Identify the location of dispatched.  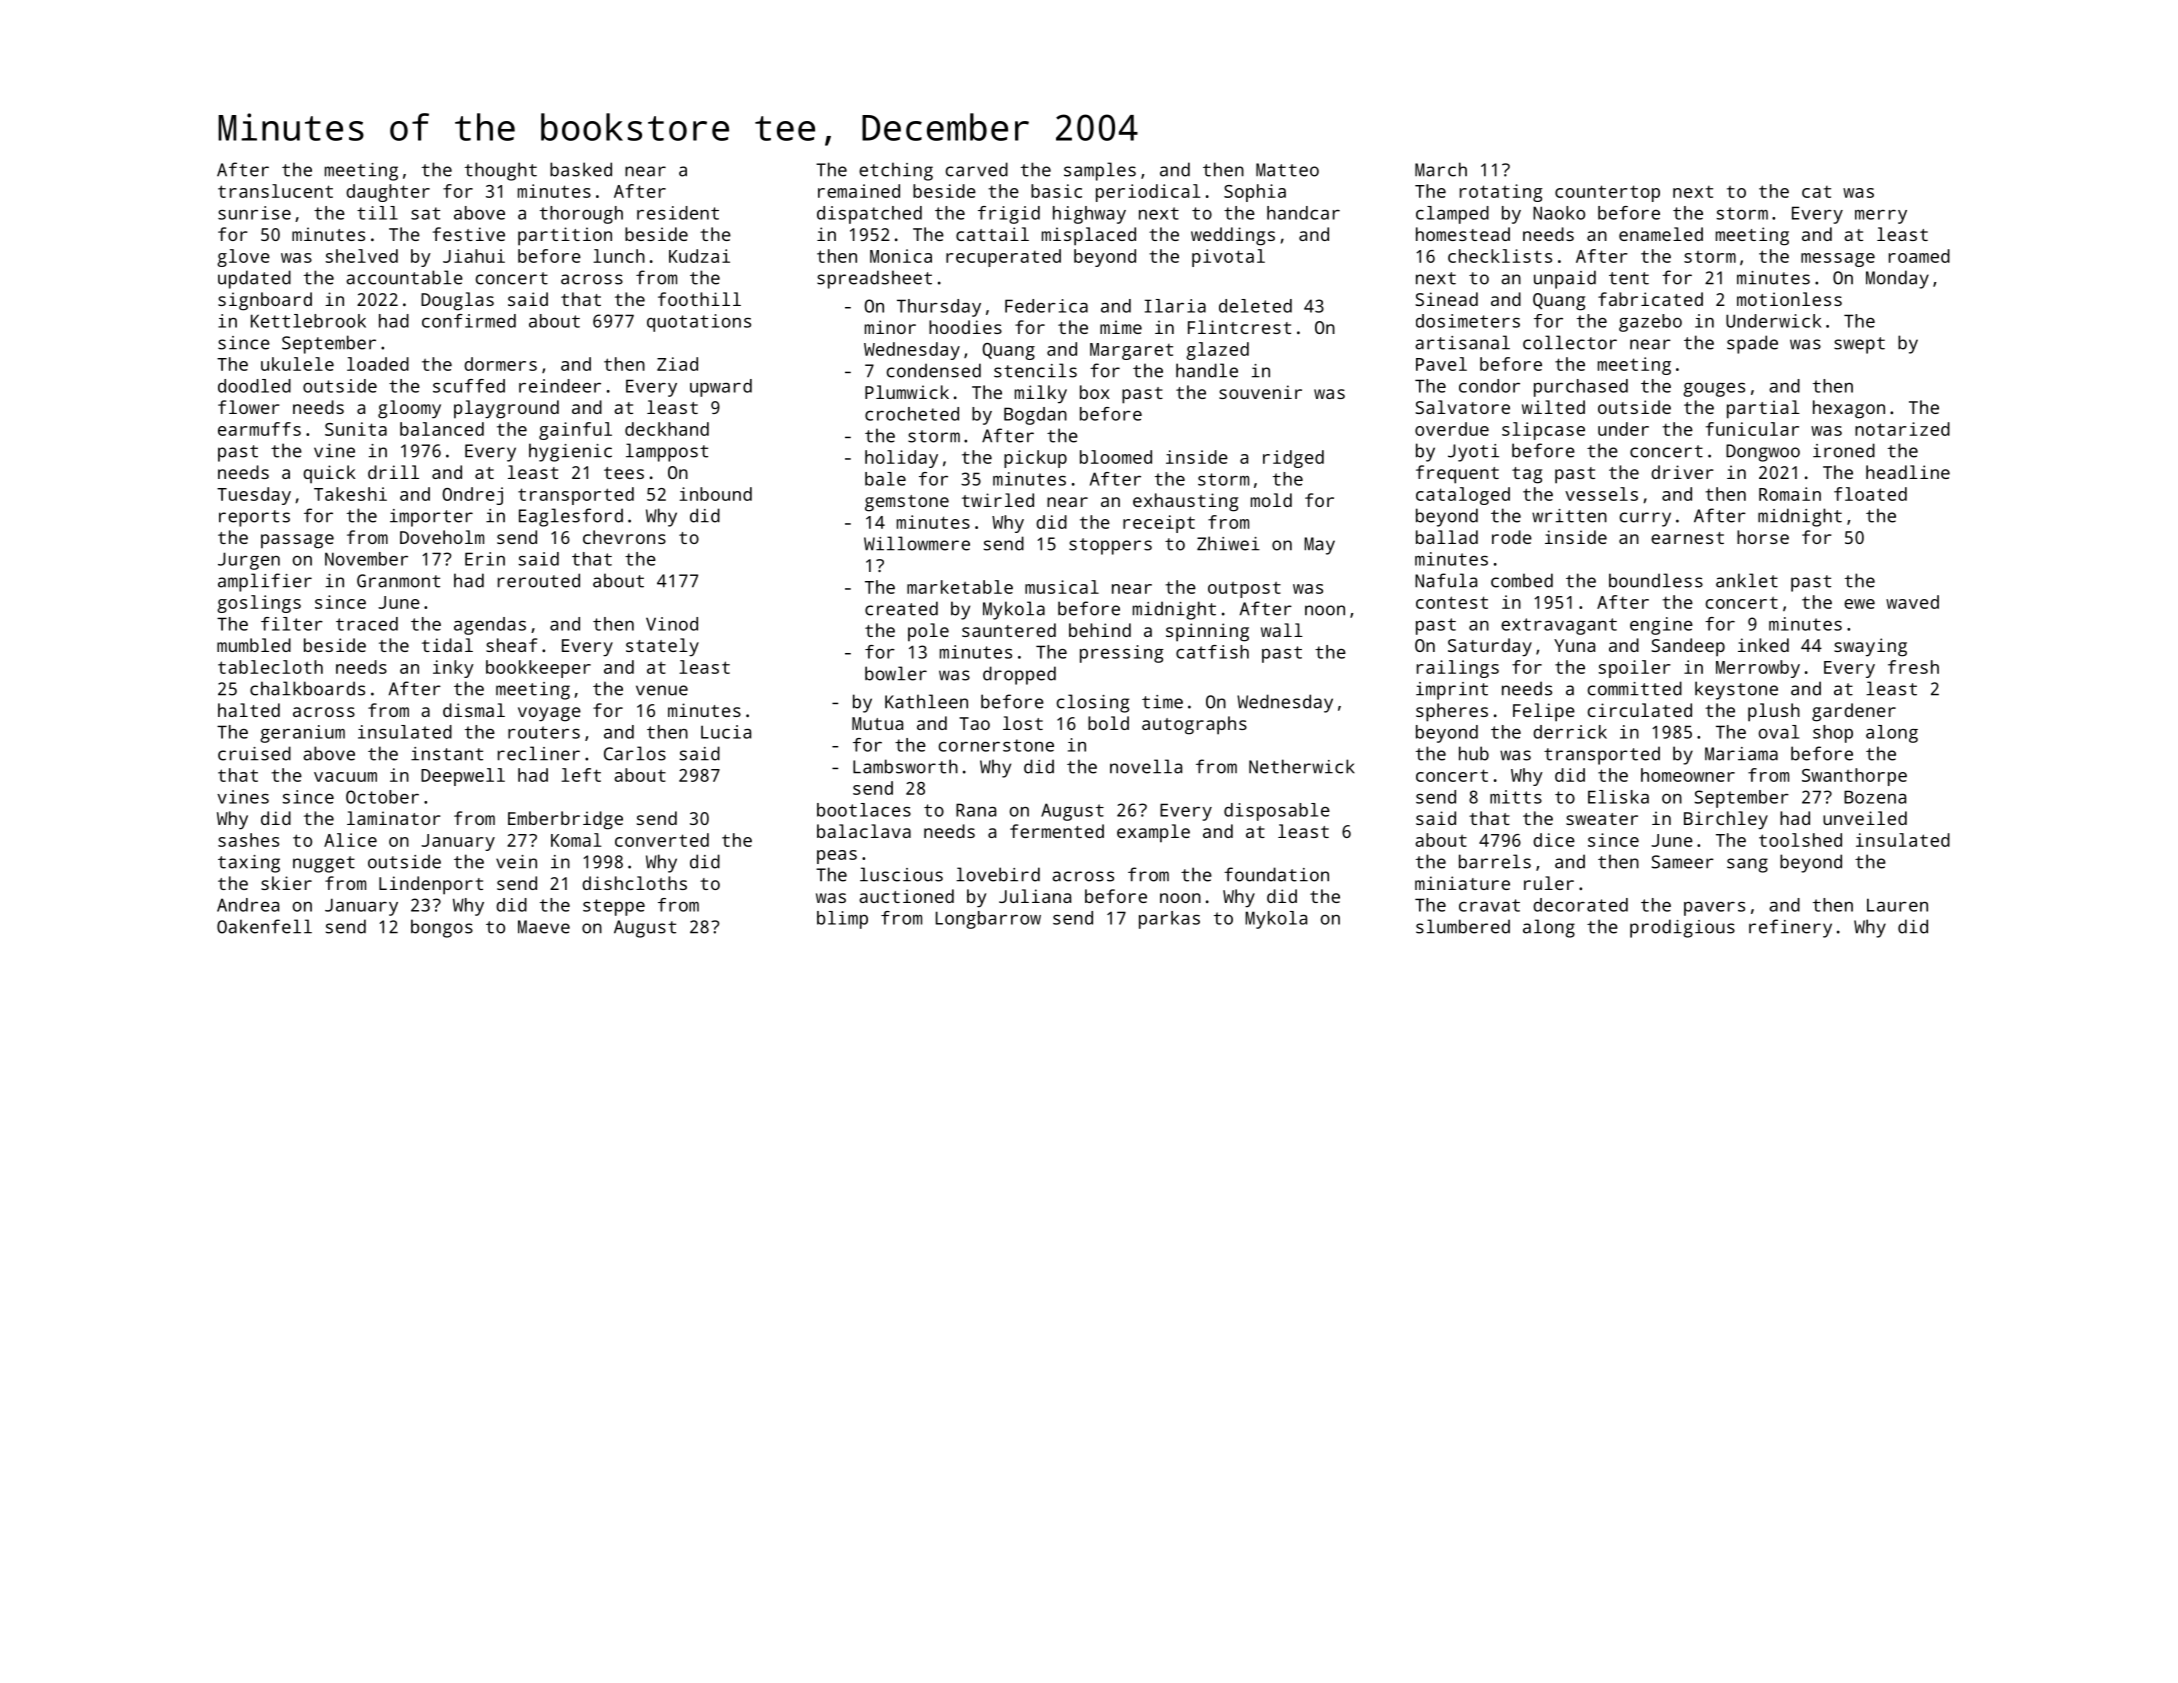
(869, 215).
